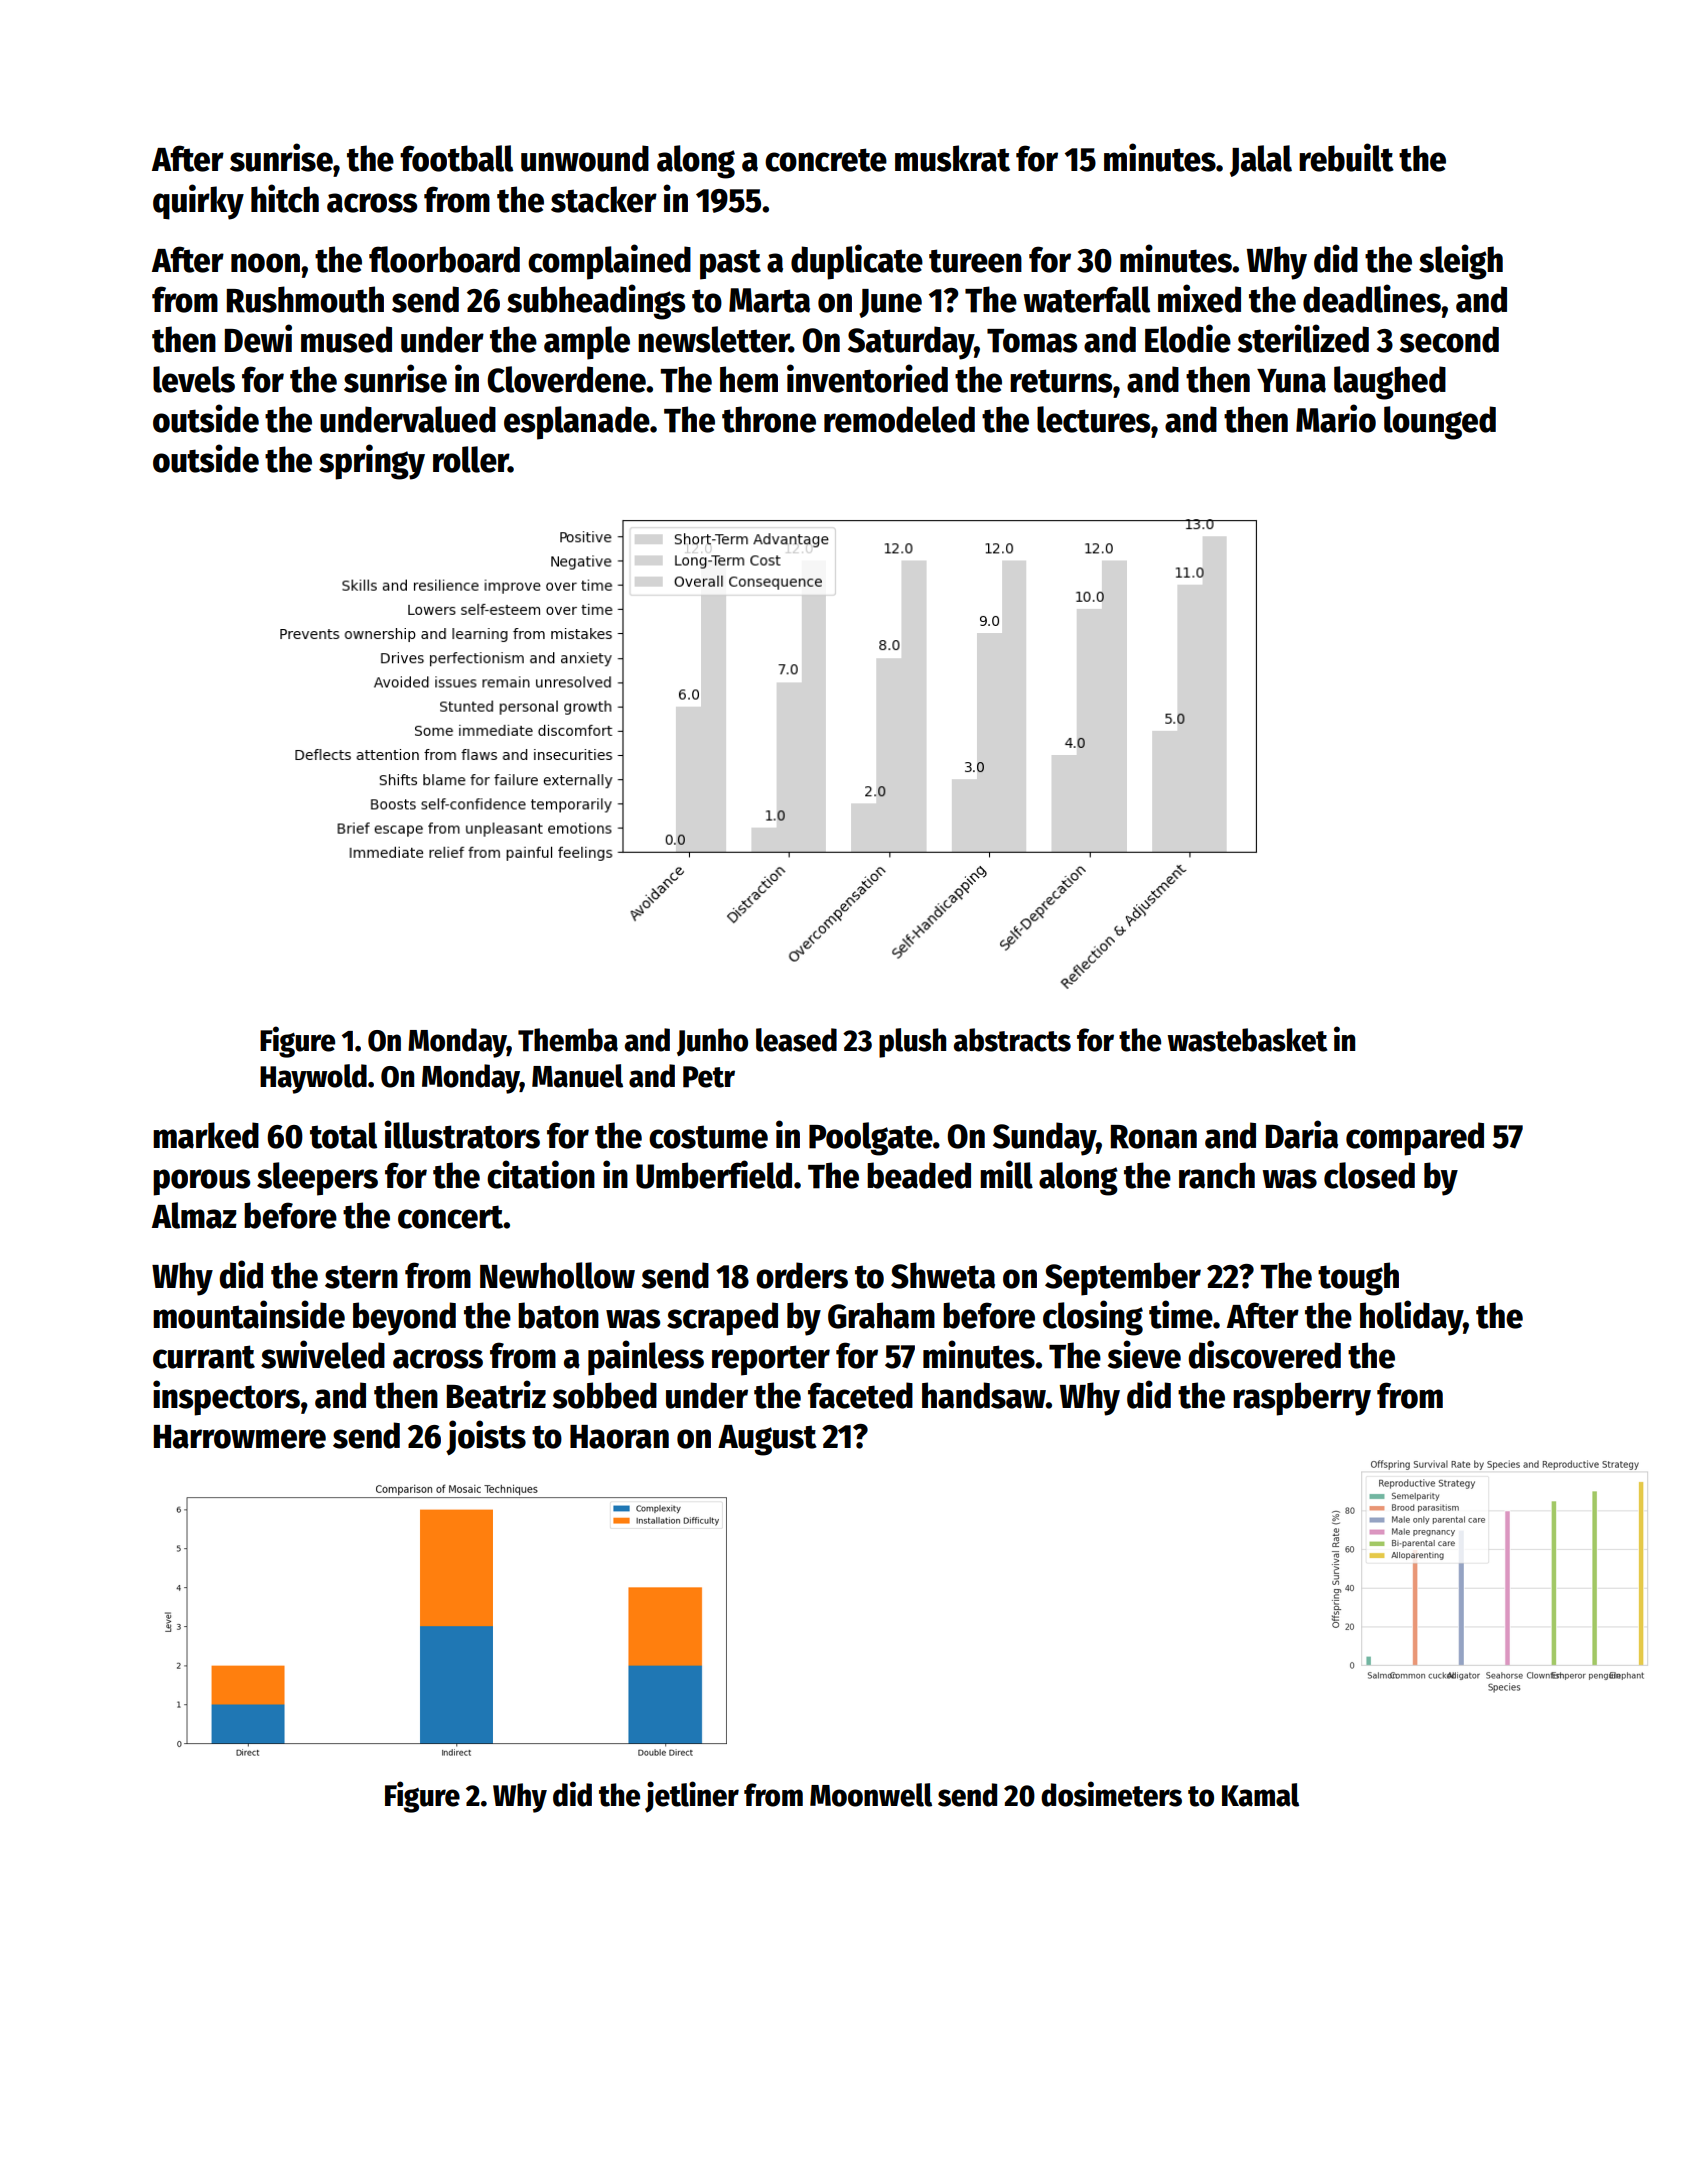 Image resolution: width=1683 pixels, height=2178 pixels. What do you see at coordinates (857, 262) in the page?
I see `duplicate` at bounding box center [857, 262].
